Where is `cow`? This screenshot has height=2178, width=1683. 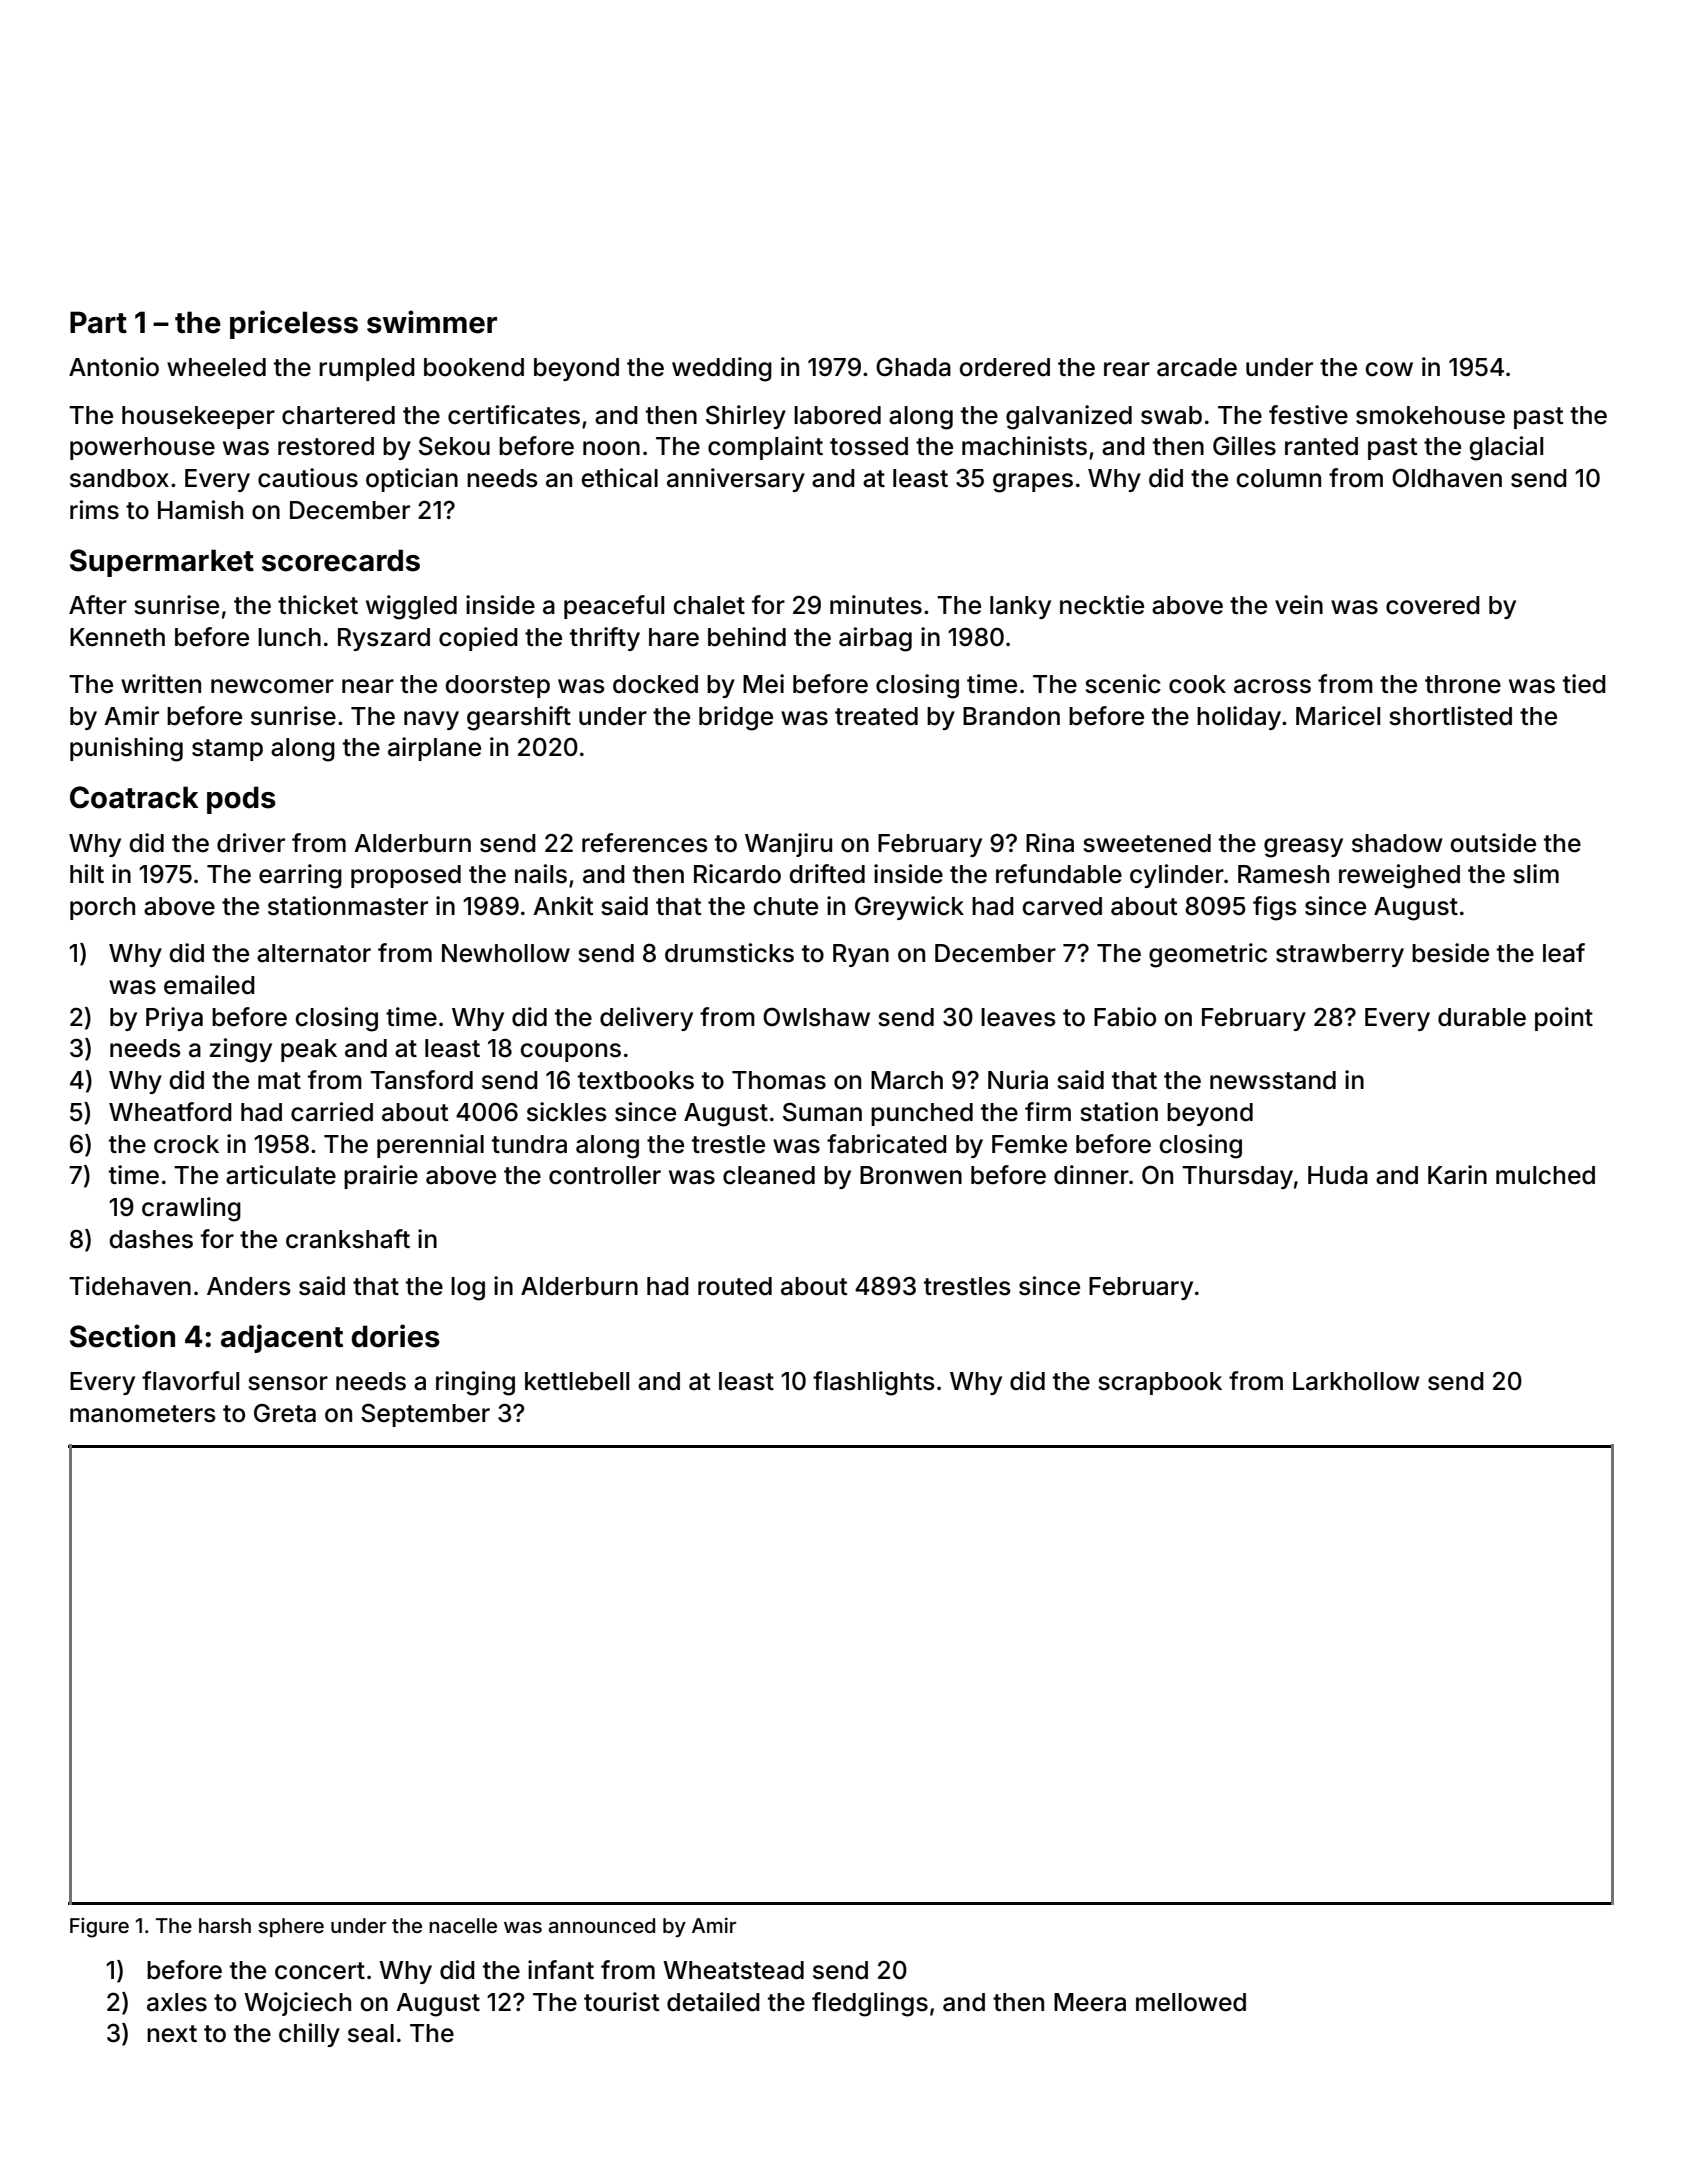 cow is located at coordinates (1389, 369).
